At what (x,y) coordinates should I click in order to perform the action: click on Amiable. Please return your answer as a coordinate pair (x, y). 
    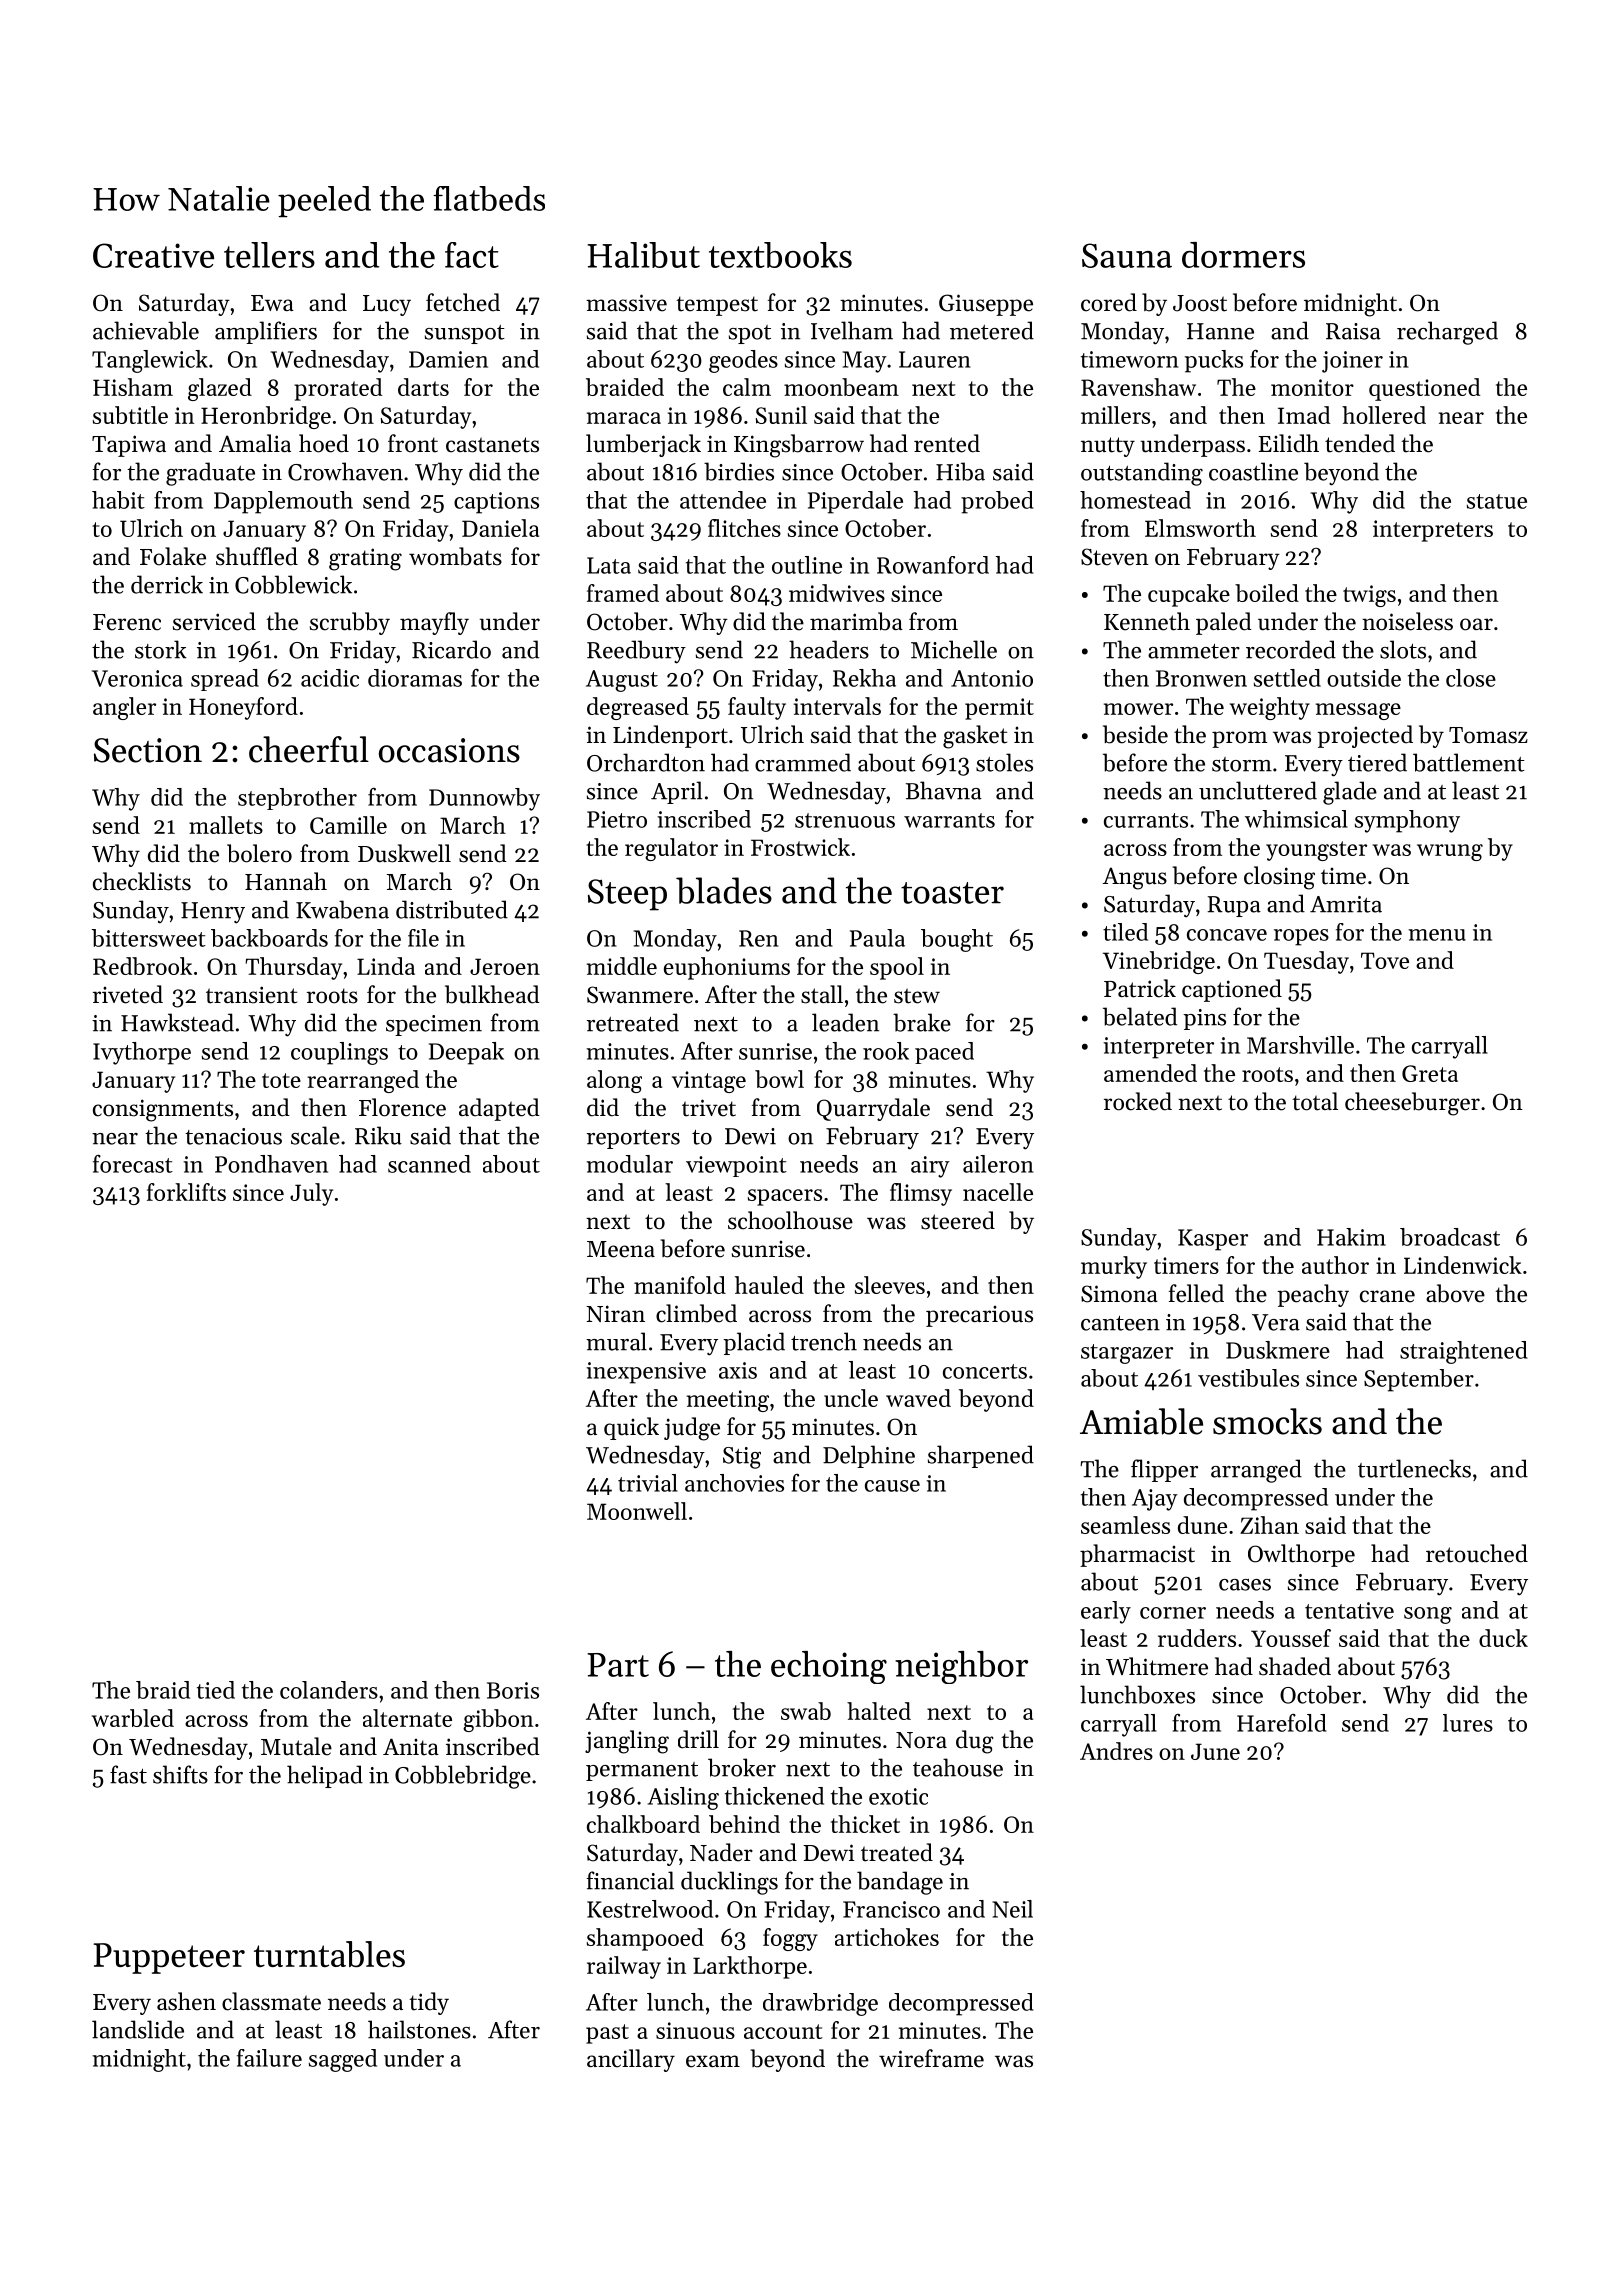
    Looking at the image, I should click on (1141, 1421).
